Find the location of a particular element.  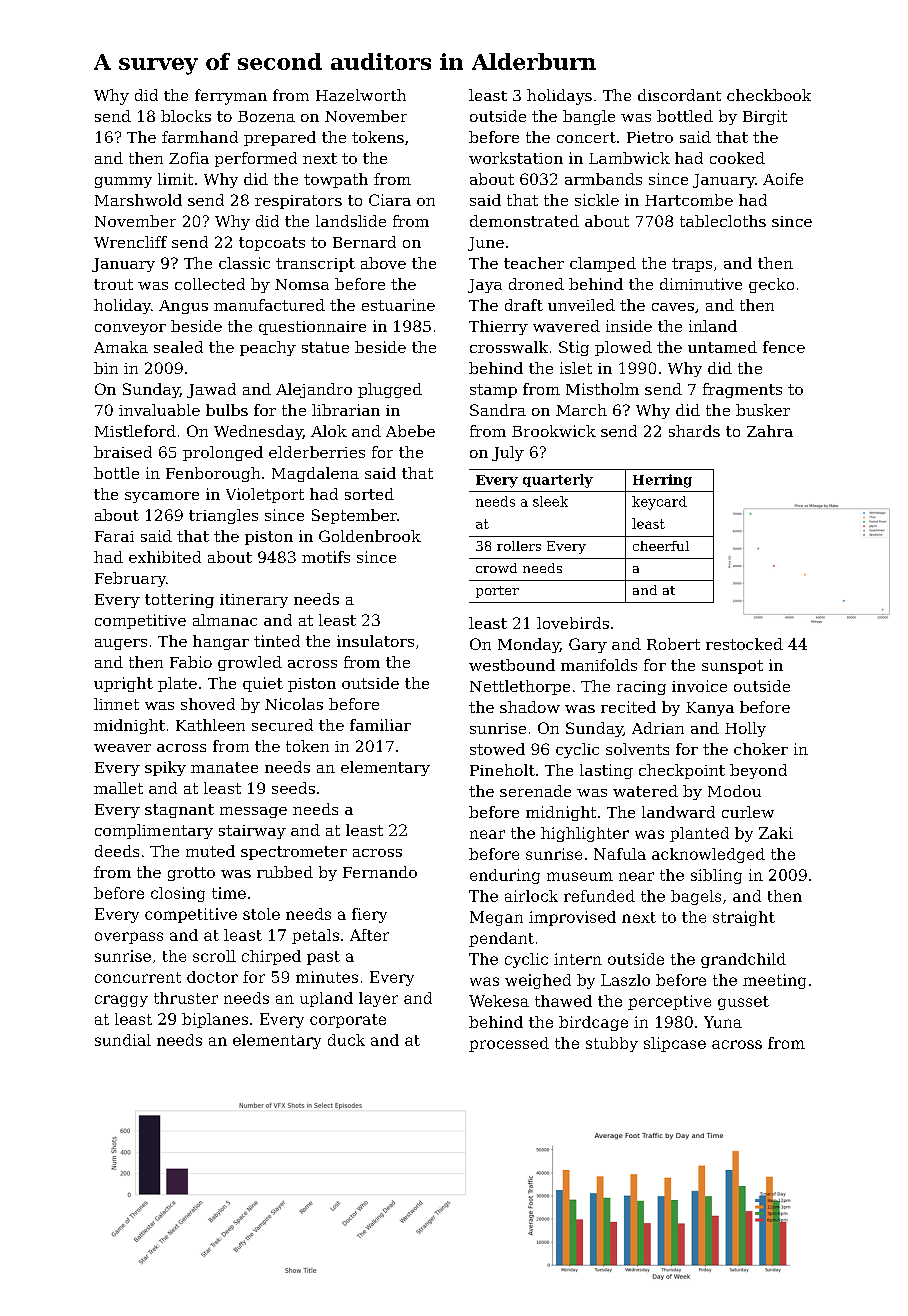

farmhand is located at coordinates (200, 137).
